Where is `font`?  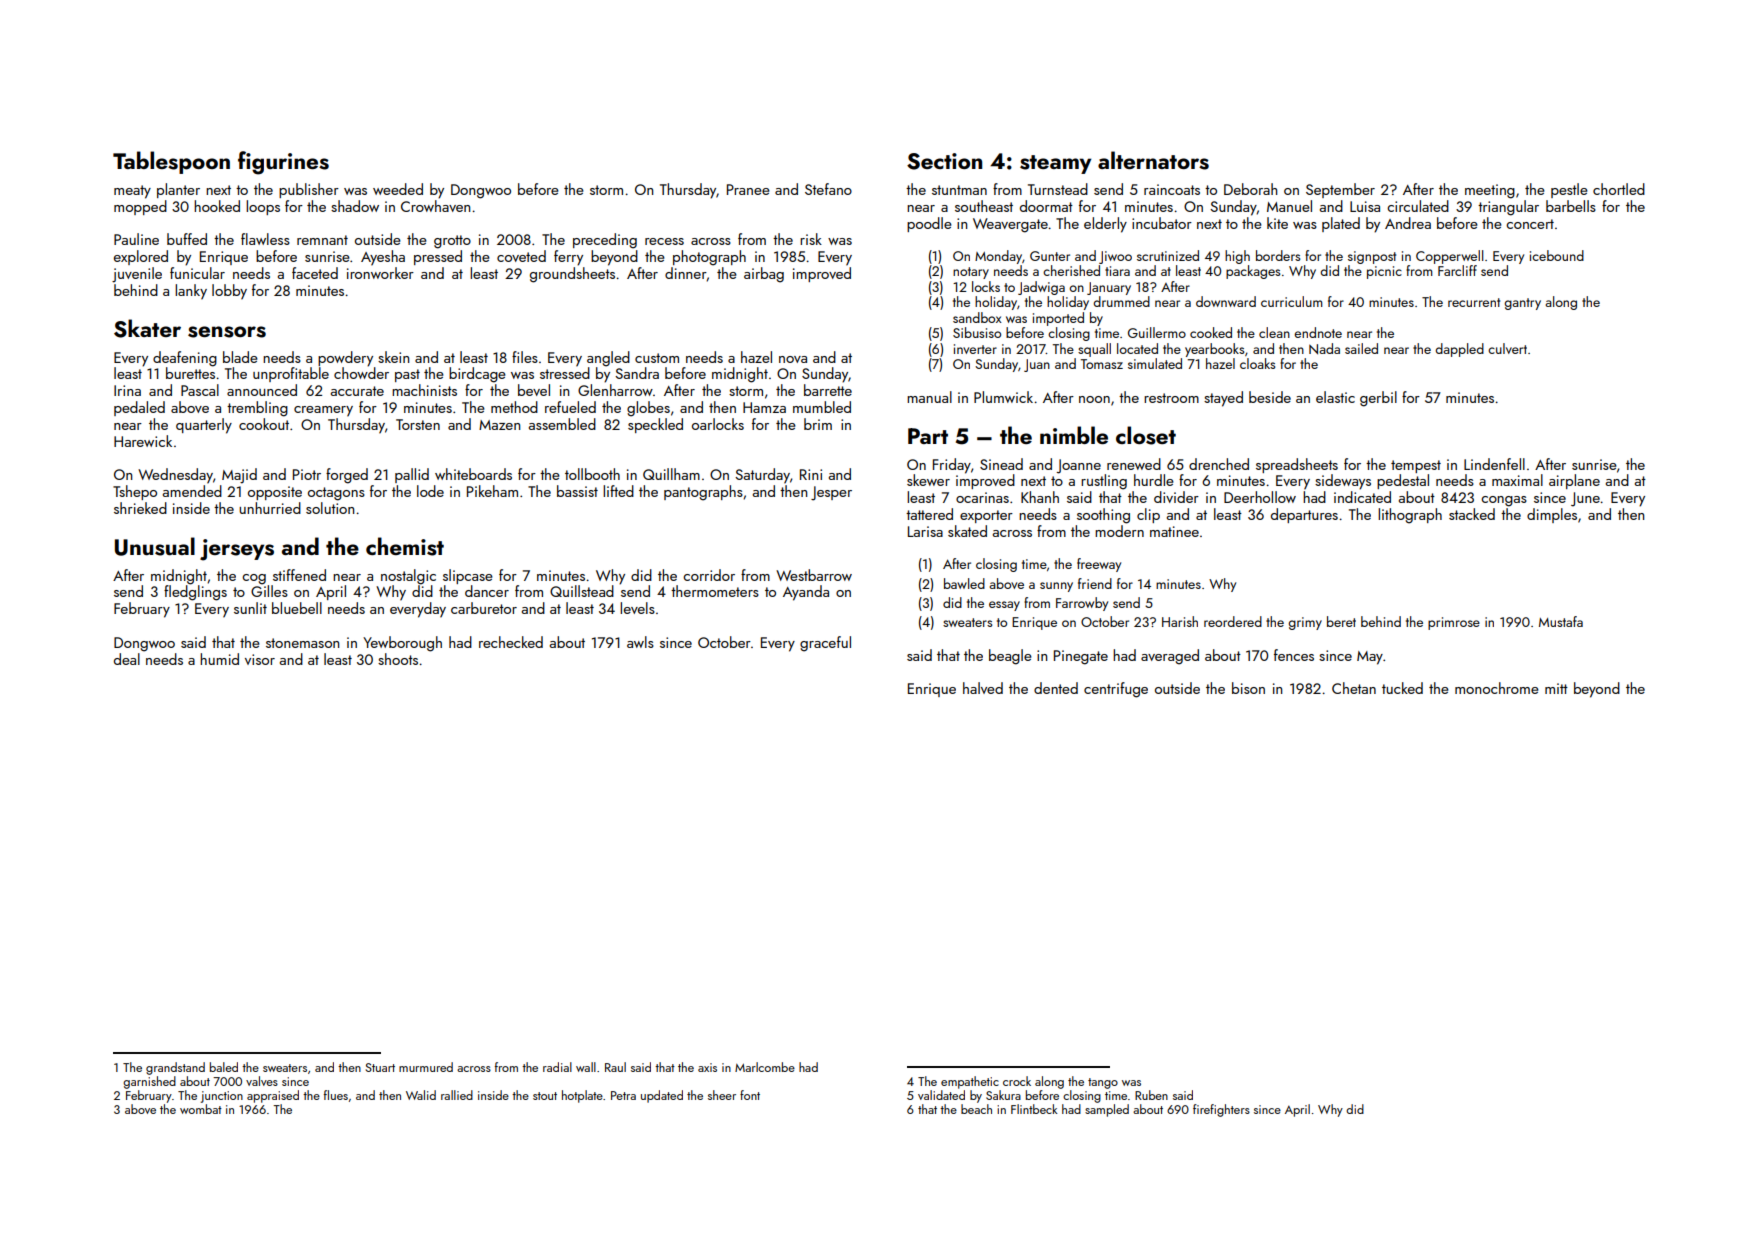
font is located at coordinates (750, 1095).
